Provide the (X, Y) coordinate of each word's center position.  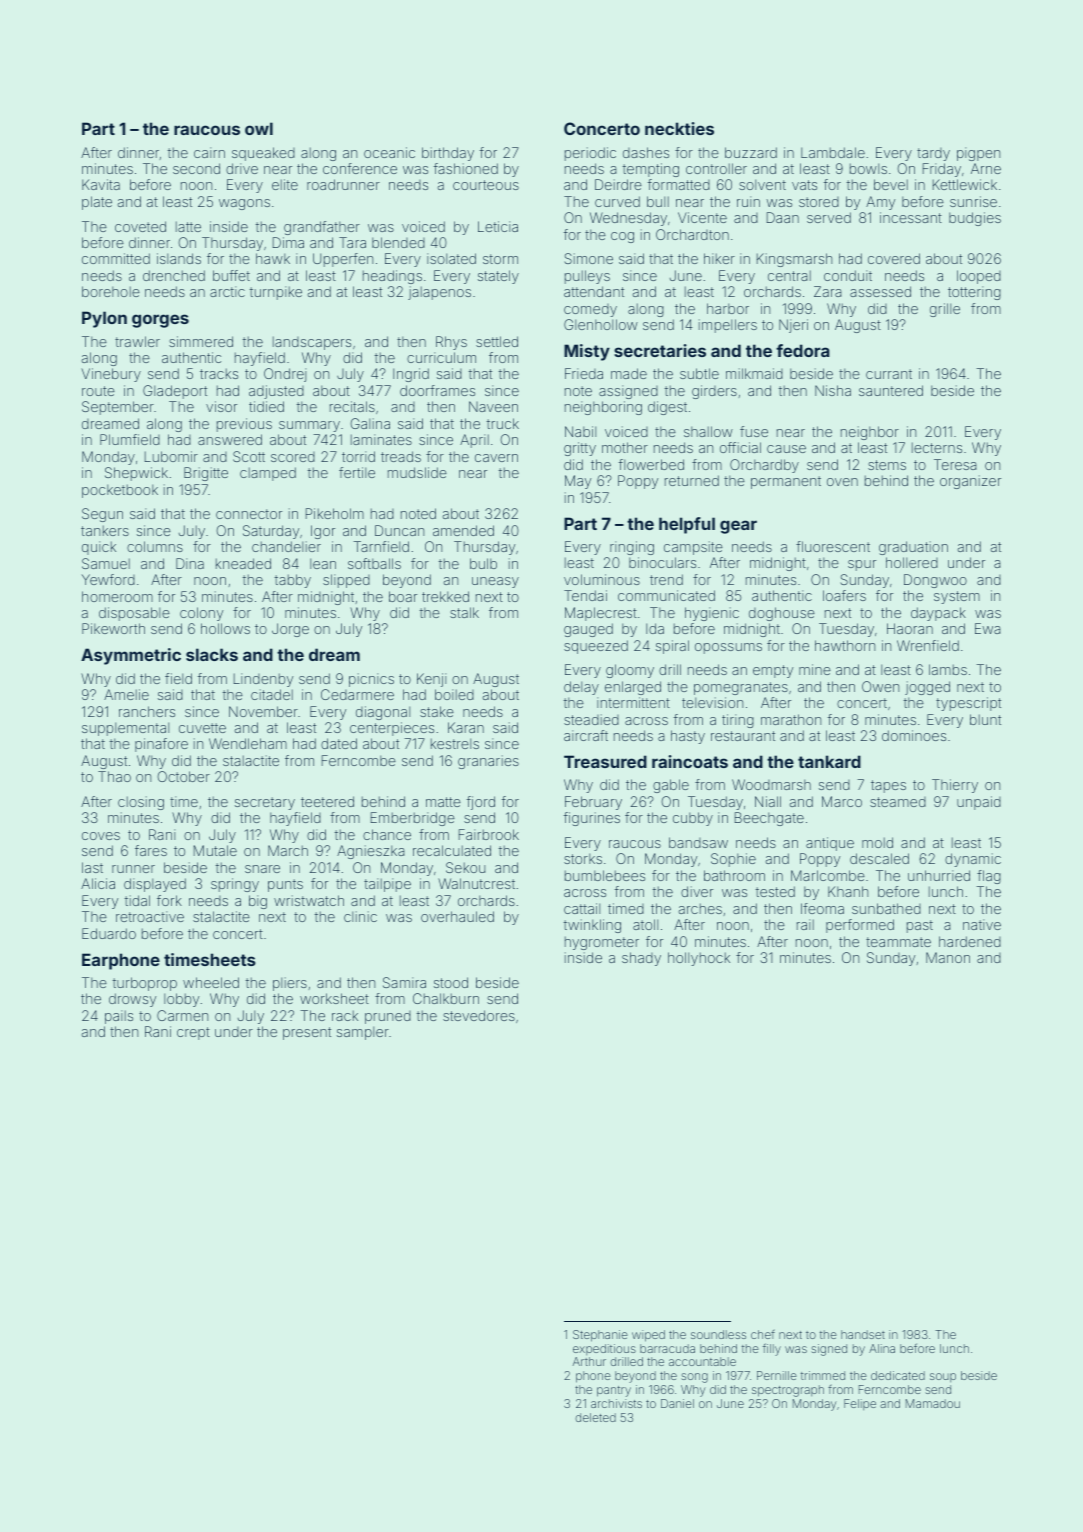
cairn (209, 152)
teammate (898, 942)
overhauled (457, 916)
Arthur (589, 1361)
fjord (481, 803)
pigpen (978, 154)
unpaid (979, 803)
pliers (290, 984)
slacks (212, 654)
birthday (448, 154)
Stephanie (600, 1336)
